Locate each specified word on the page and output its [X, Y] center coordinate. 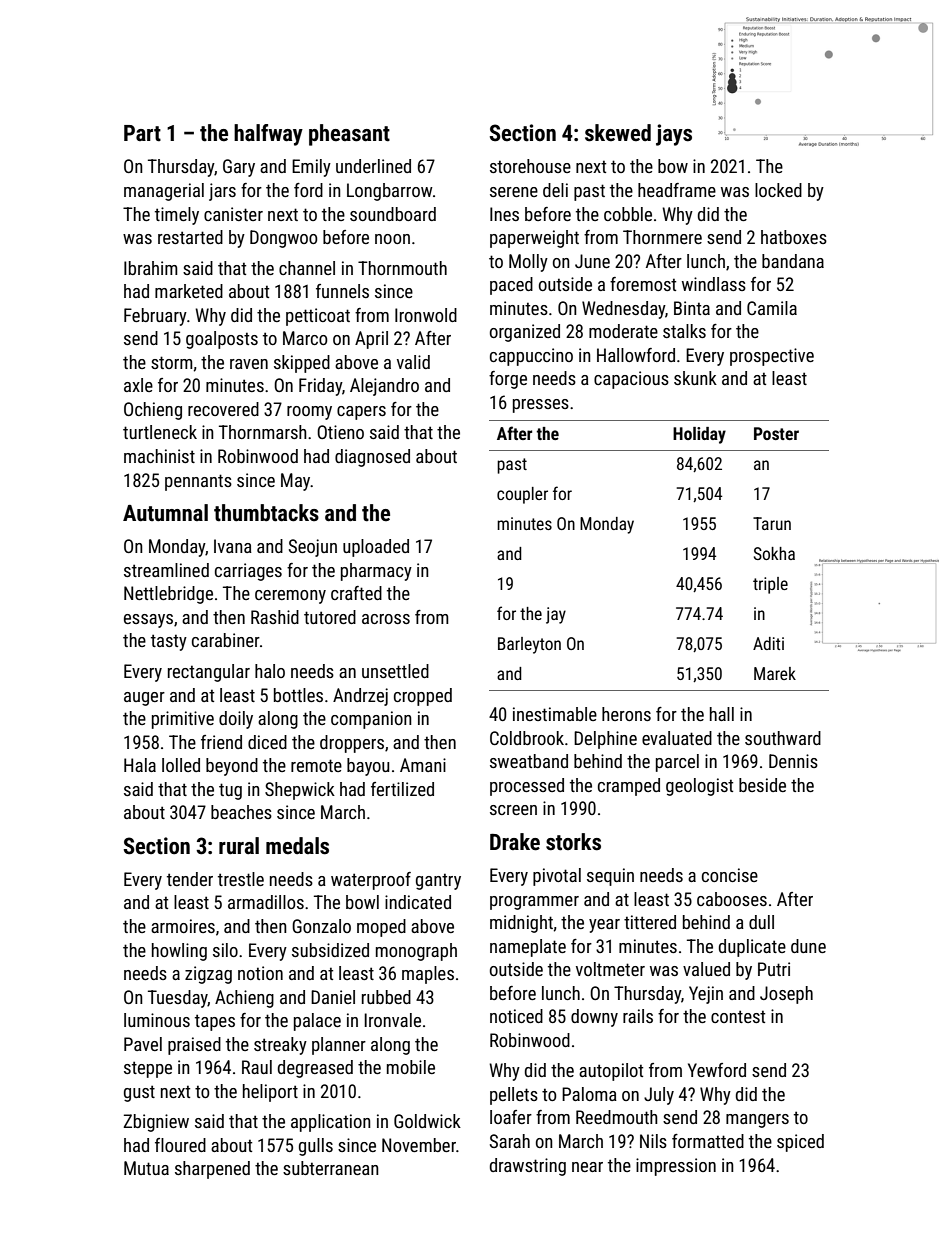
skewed [618, 133]
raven [249, 364]
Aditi [768, 643]
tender [190, 879]
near [587, 1167]
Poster [776, 433]
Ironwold [426, 315]
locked [778, 190]
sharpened [212, 1170]
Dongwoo [283, 239]
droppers [352, 744]
